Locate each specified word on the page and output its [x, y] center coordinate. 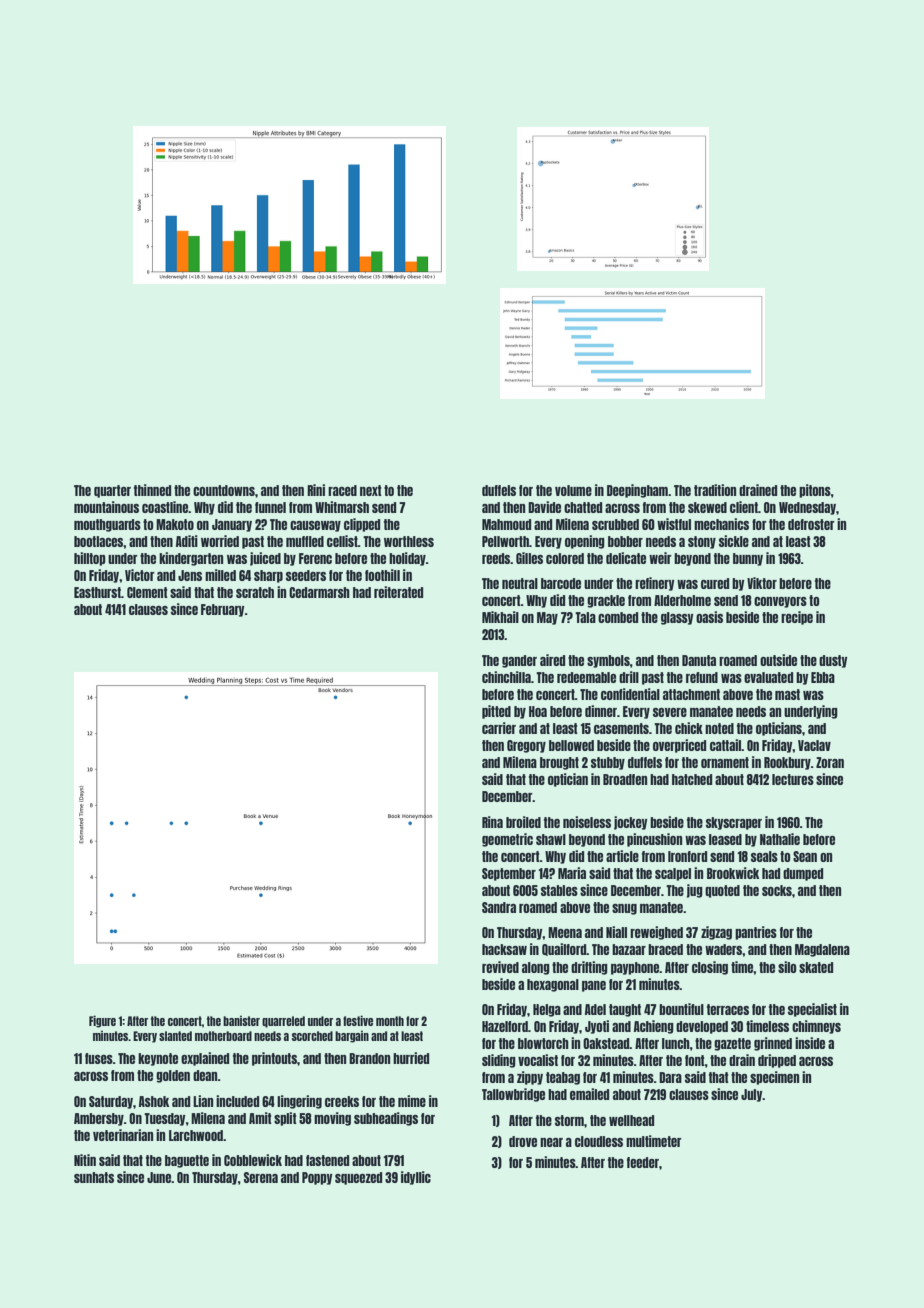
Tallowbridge [513, 1095]
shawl [551, 839]
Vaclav [814, 745]
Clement [147, 592]
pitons [815, 491]
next [371, 490]
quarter [112, 491]
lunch [676, 1043]
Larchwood [196, 1135]
